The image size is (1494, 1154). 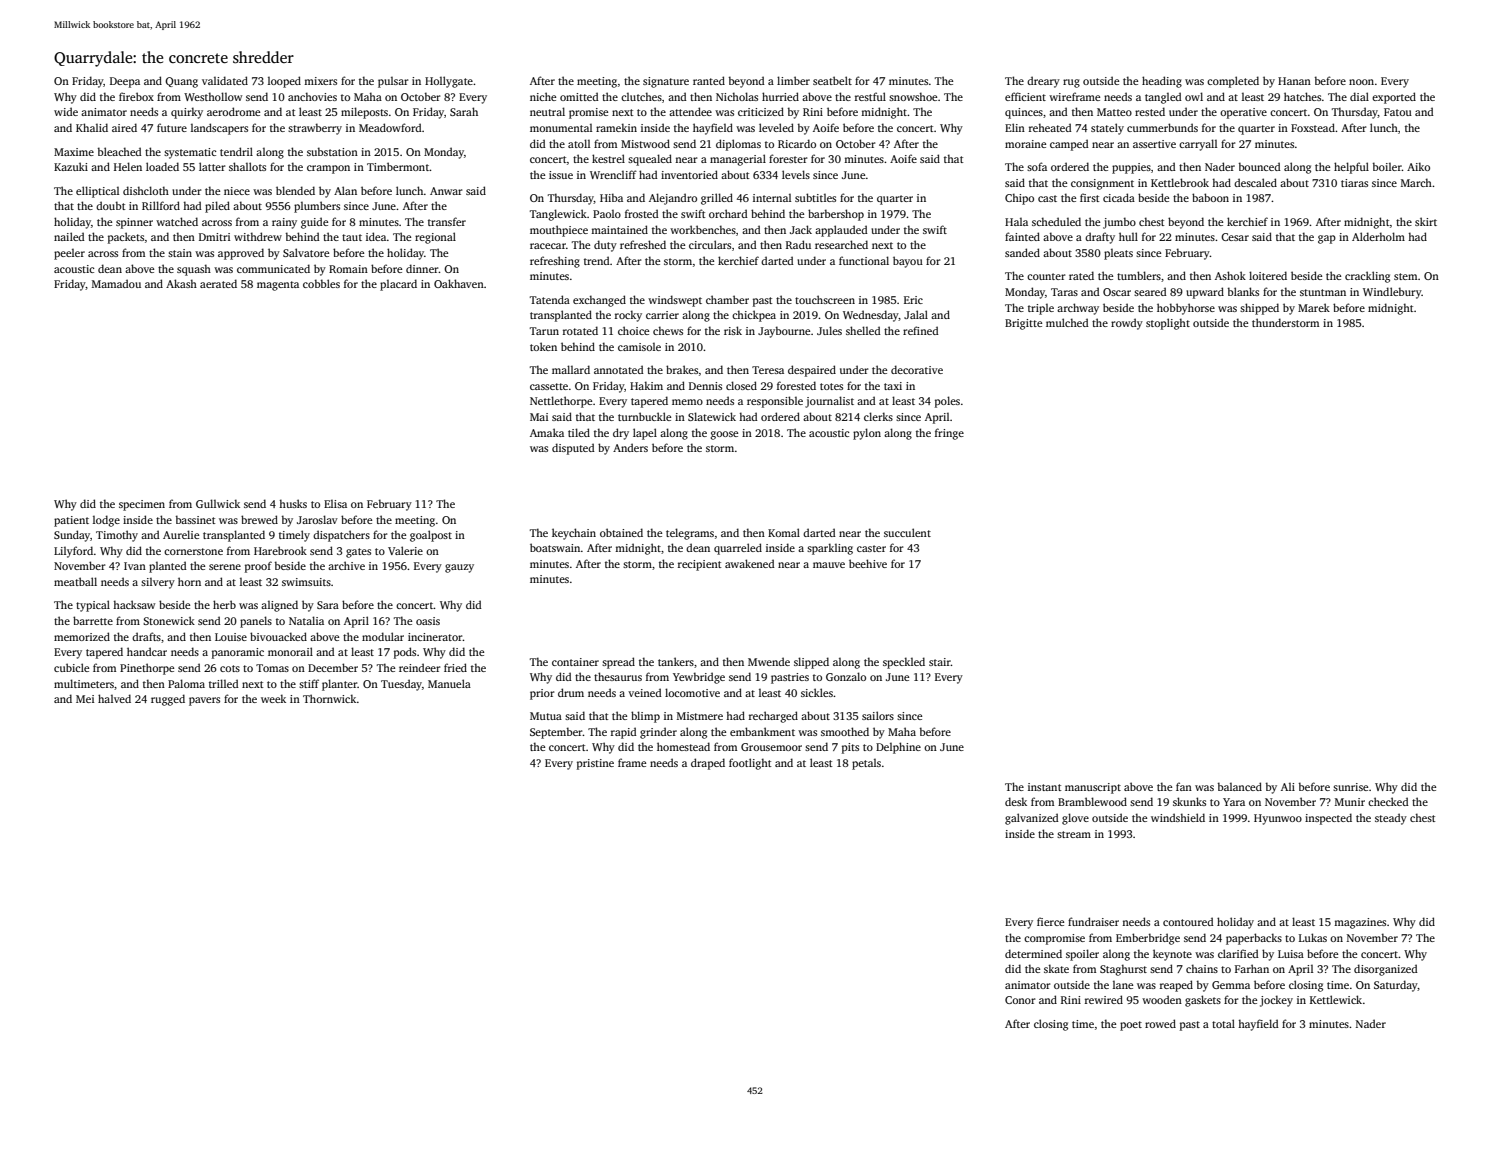 What do you see at coordinates (644, 416) in the document?
I see `turnbuckle` at bounding box center [644, 416].
